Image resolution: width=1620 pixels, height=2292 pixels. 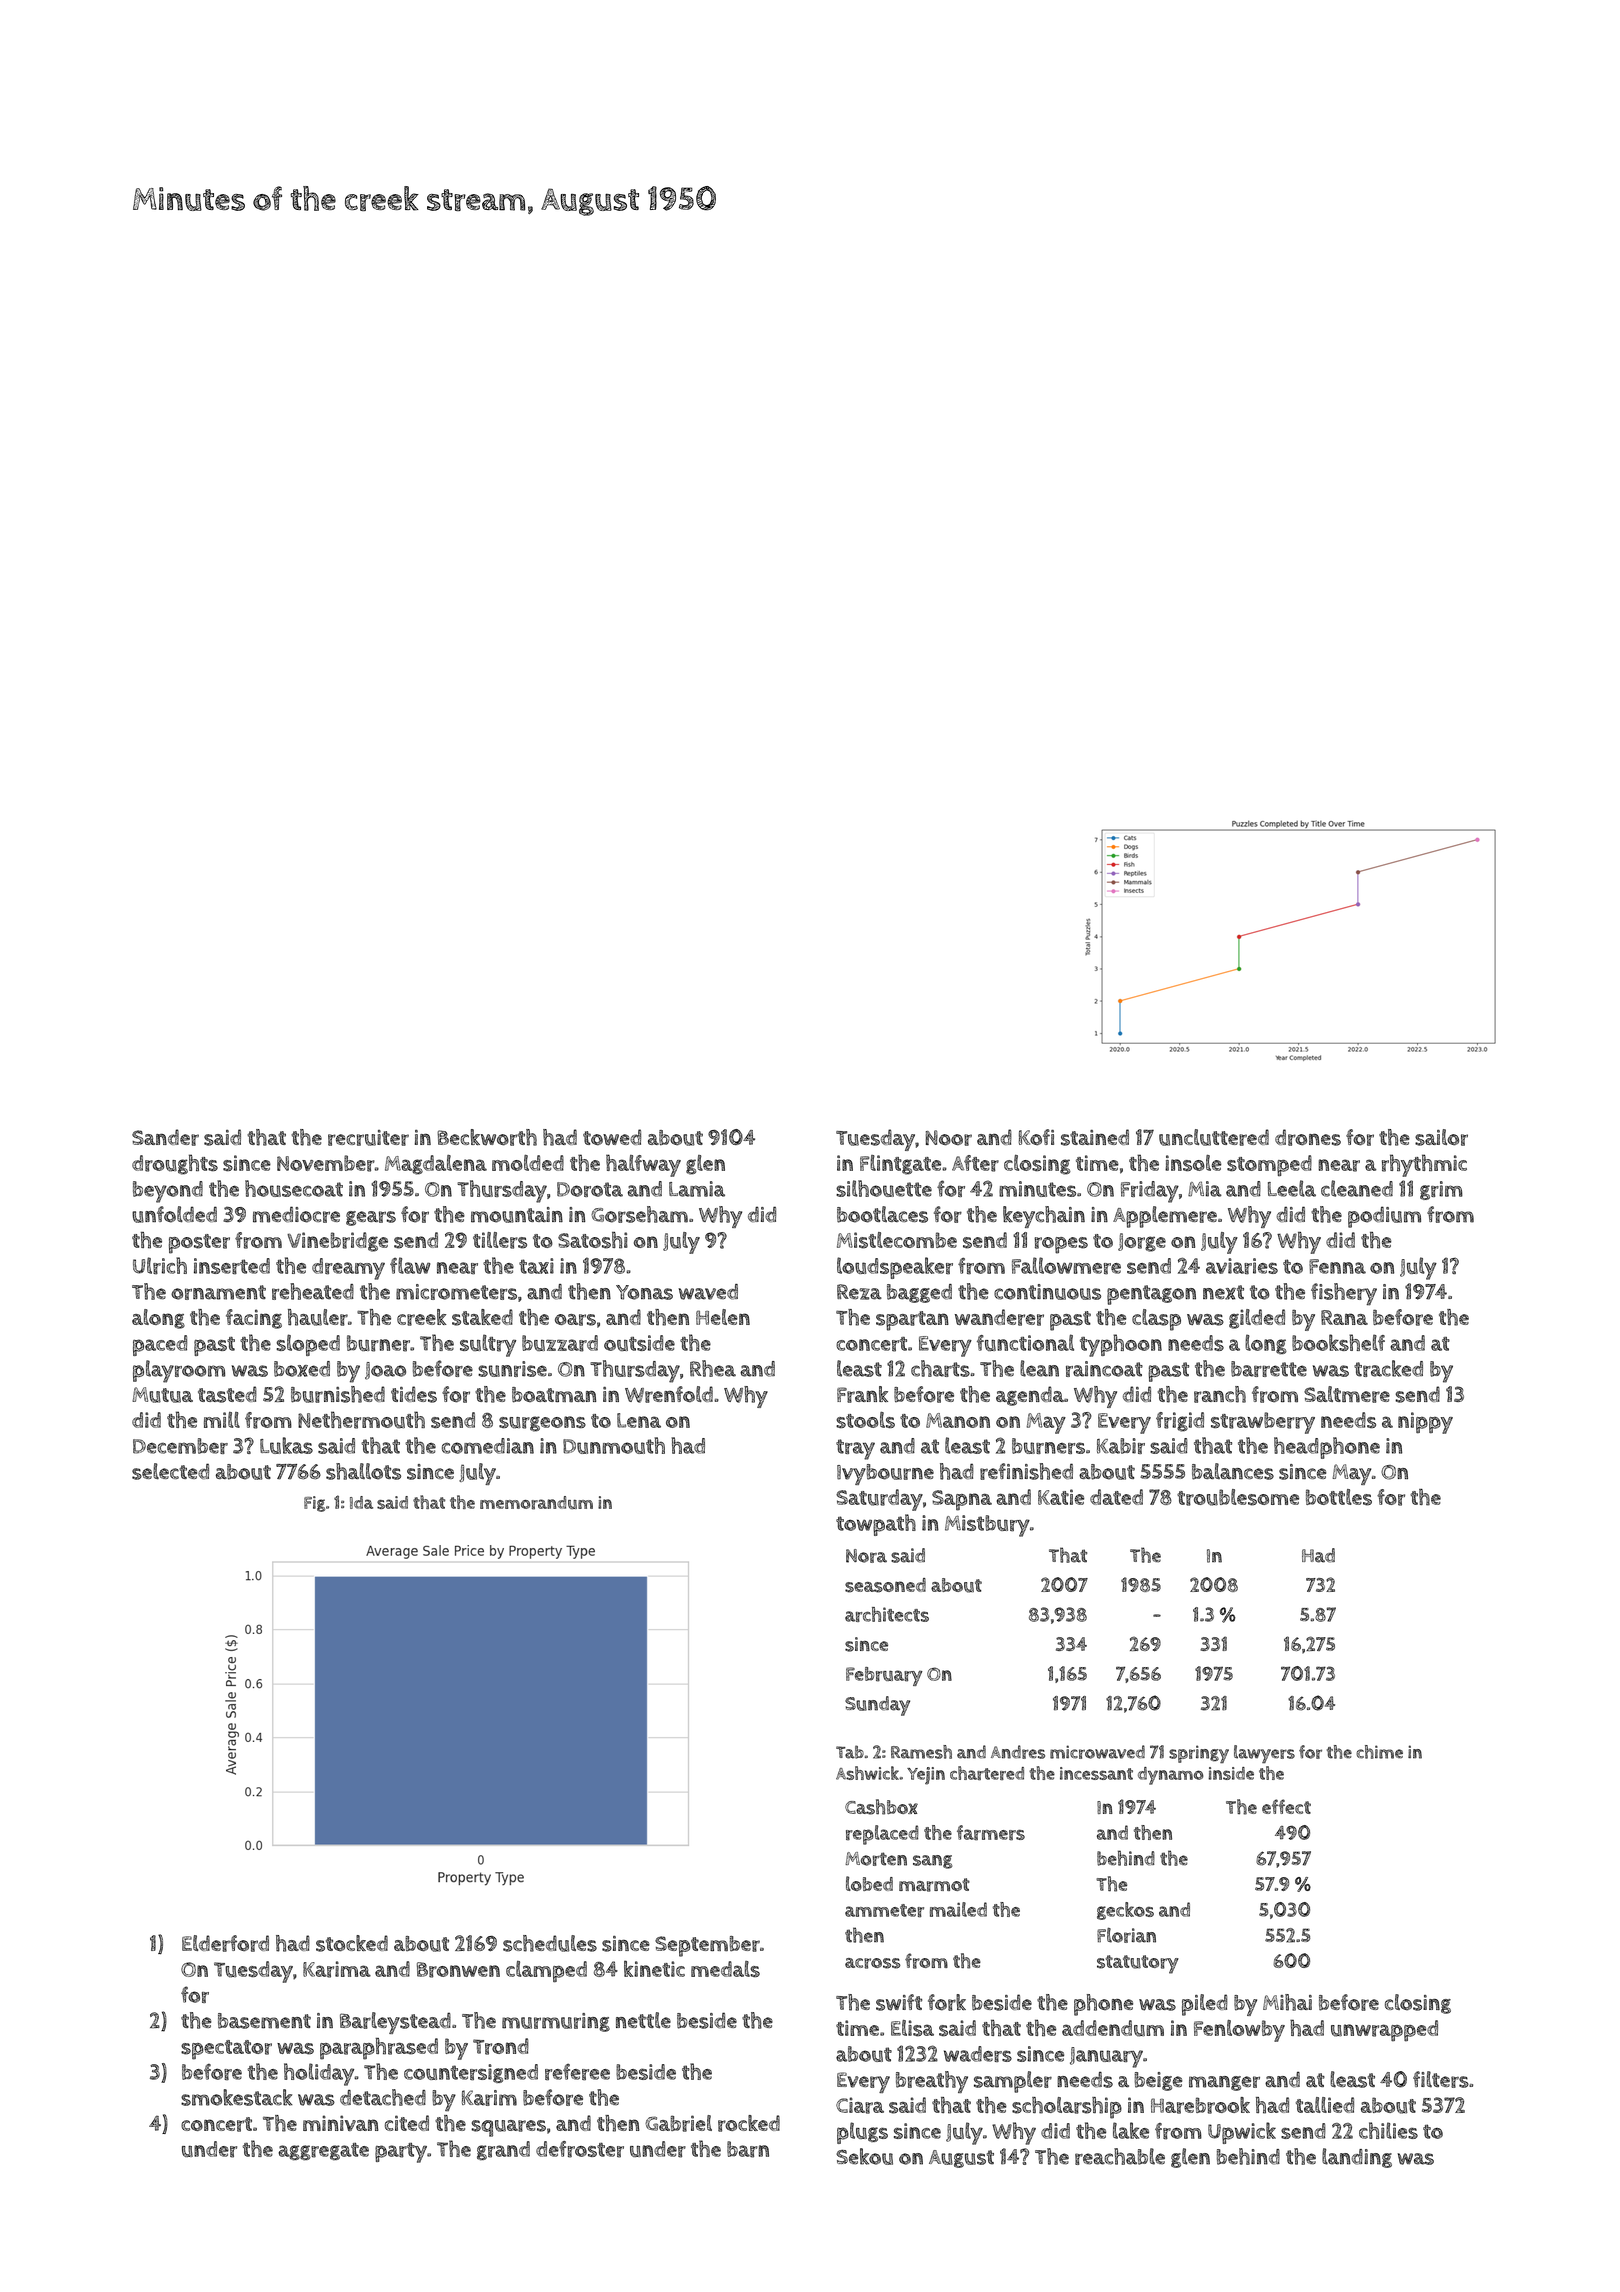 I want to click on ammeter, so click(x=884, y=1911).
